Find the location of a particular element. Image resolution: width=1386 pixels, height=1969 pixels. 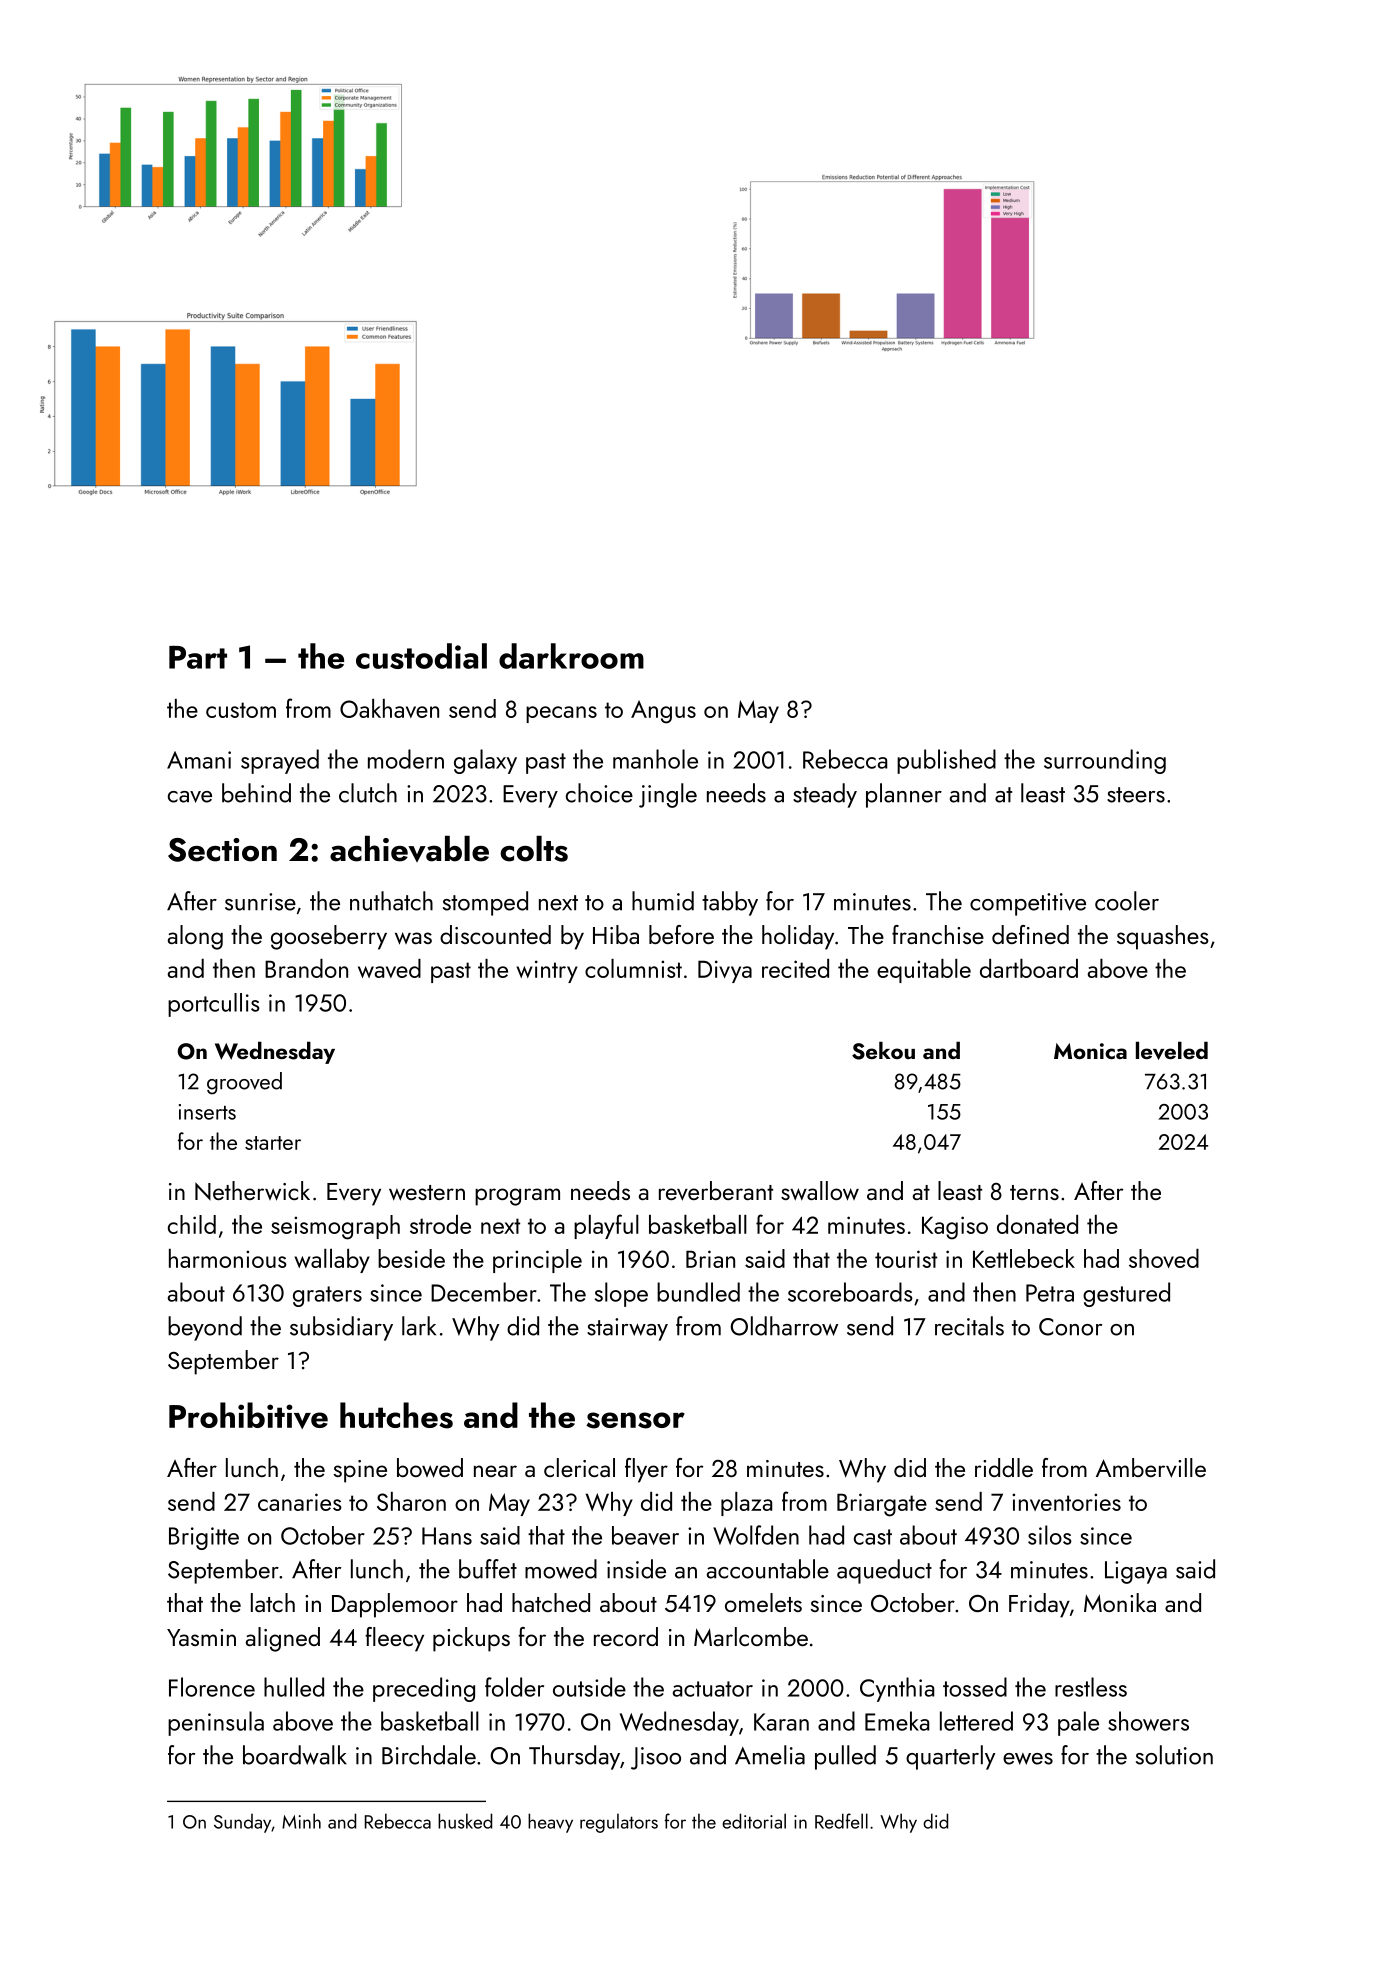

custodial is located at coordinates (421, 656).
